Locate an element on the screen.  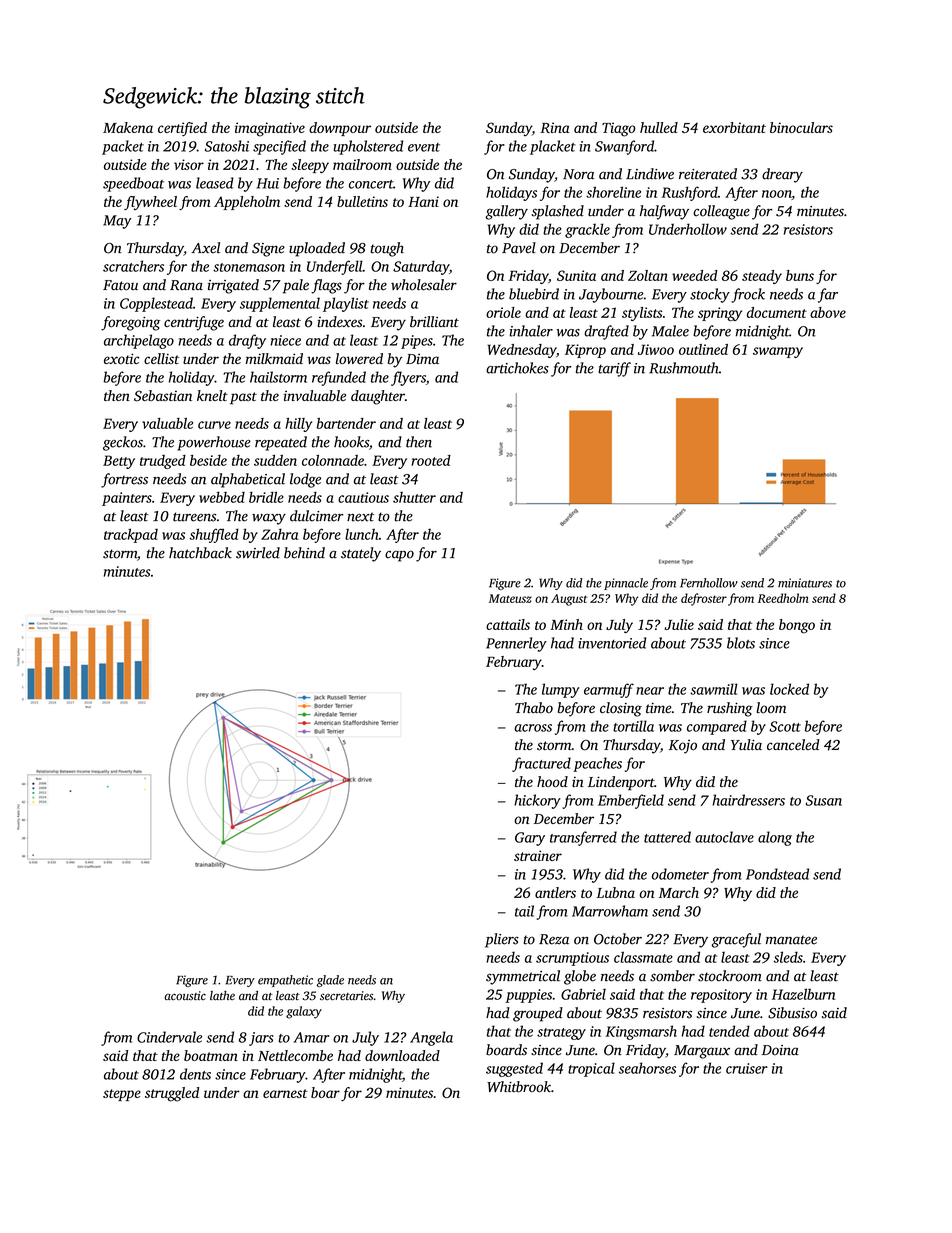
earnest is located at coordinates (285, 1093).
